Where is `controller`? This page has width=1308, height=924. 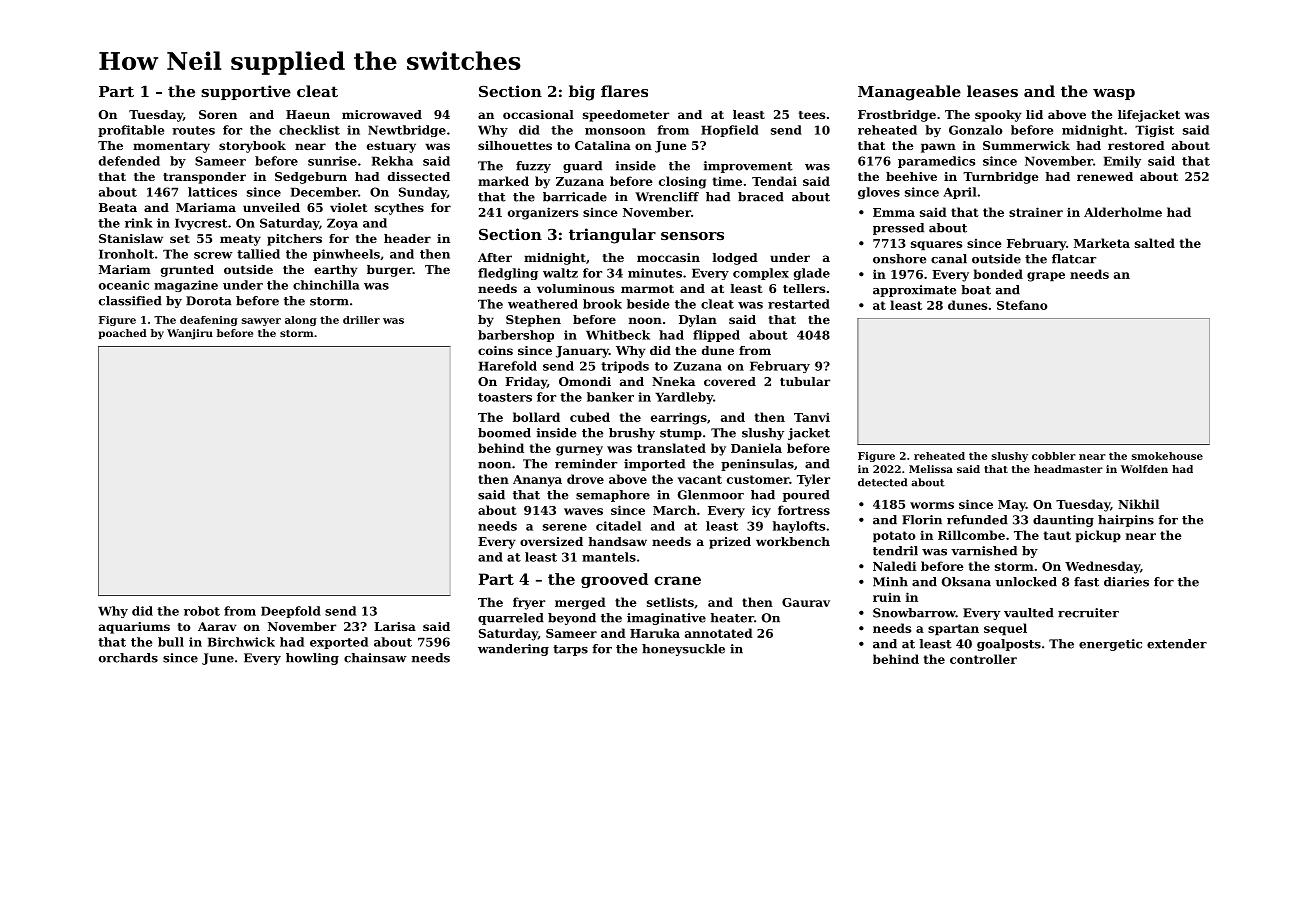
controller is located at coordinates (983, 659).
